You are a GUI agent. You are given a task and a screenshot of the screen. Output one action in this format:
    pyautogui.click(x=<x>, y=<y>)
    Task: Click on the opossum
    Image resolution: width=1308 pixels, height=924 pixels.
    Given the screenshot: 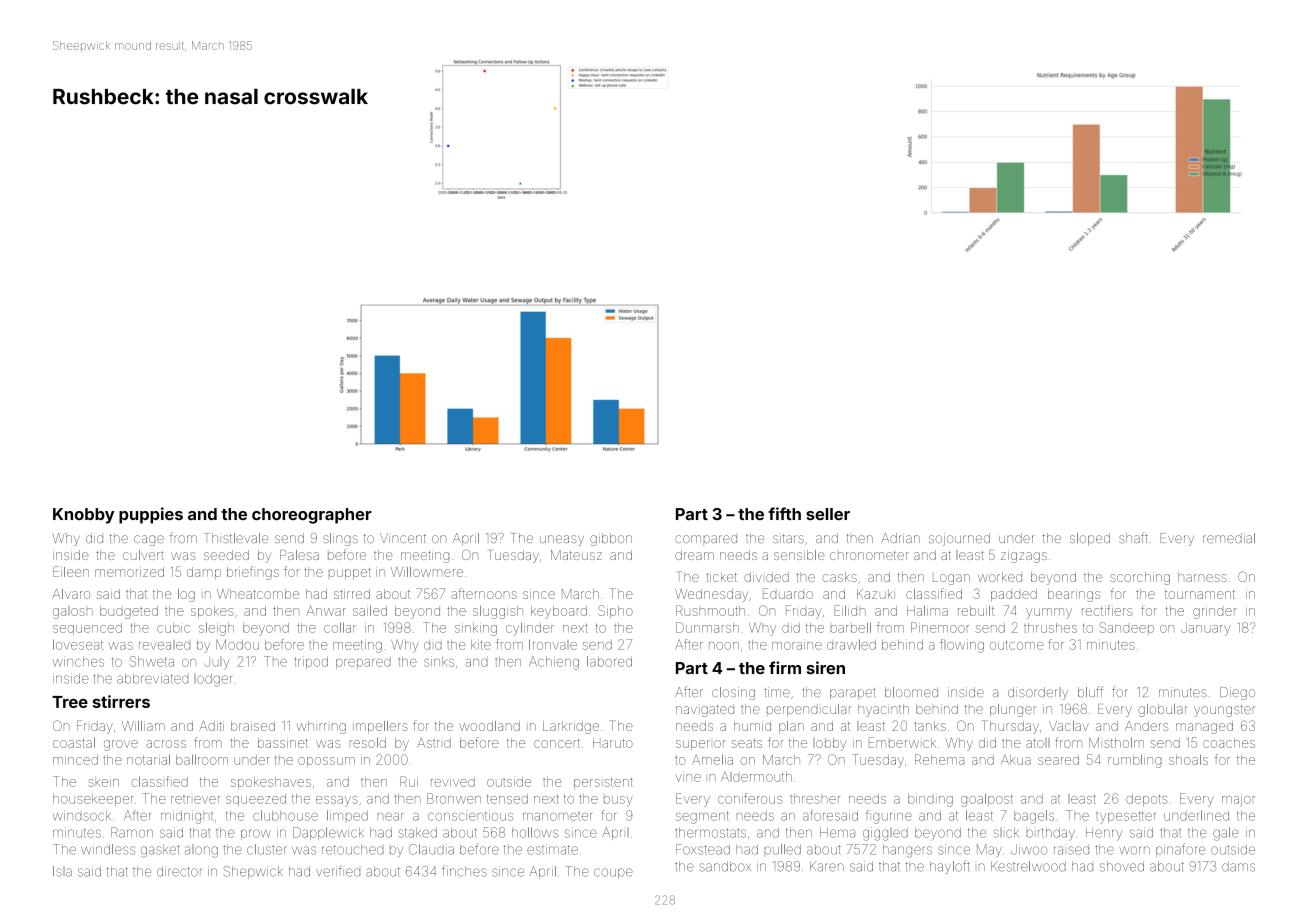 What is the action you would take?
    pyautogui.click(x=326, y=762)
